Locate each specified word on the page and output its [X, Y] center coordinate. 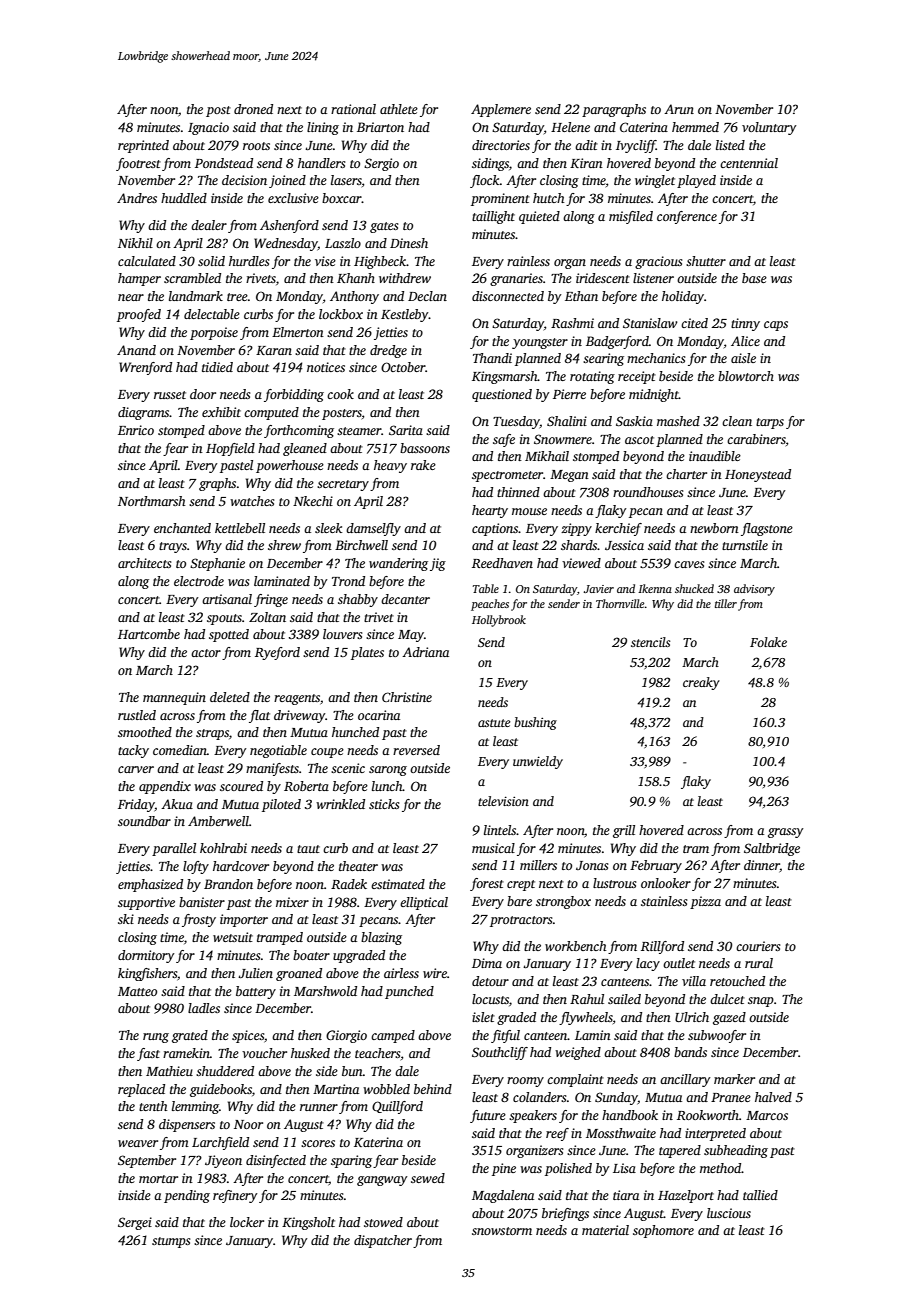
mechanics [656, 358]
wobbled [386, 1089]
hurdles [249, 261]
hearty [490, 511]
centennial [749, 163]
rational [353, 109]
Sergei [135, 1223]
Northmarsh [151, 501]
